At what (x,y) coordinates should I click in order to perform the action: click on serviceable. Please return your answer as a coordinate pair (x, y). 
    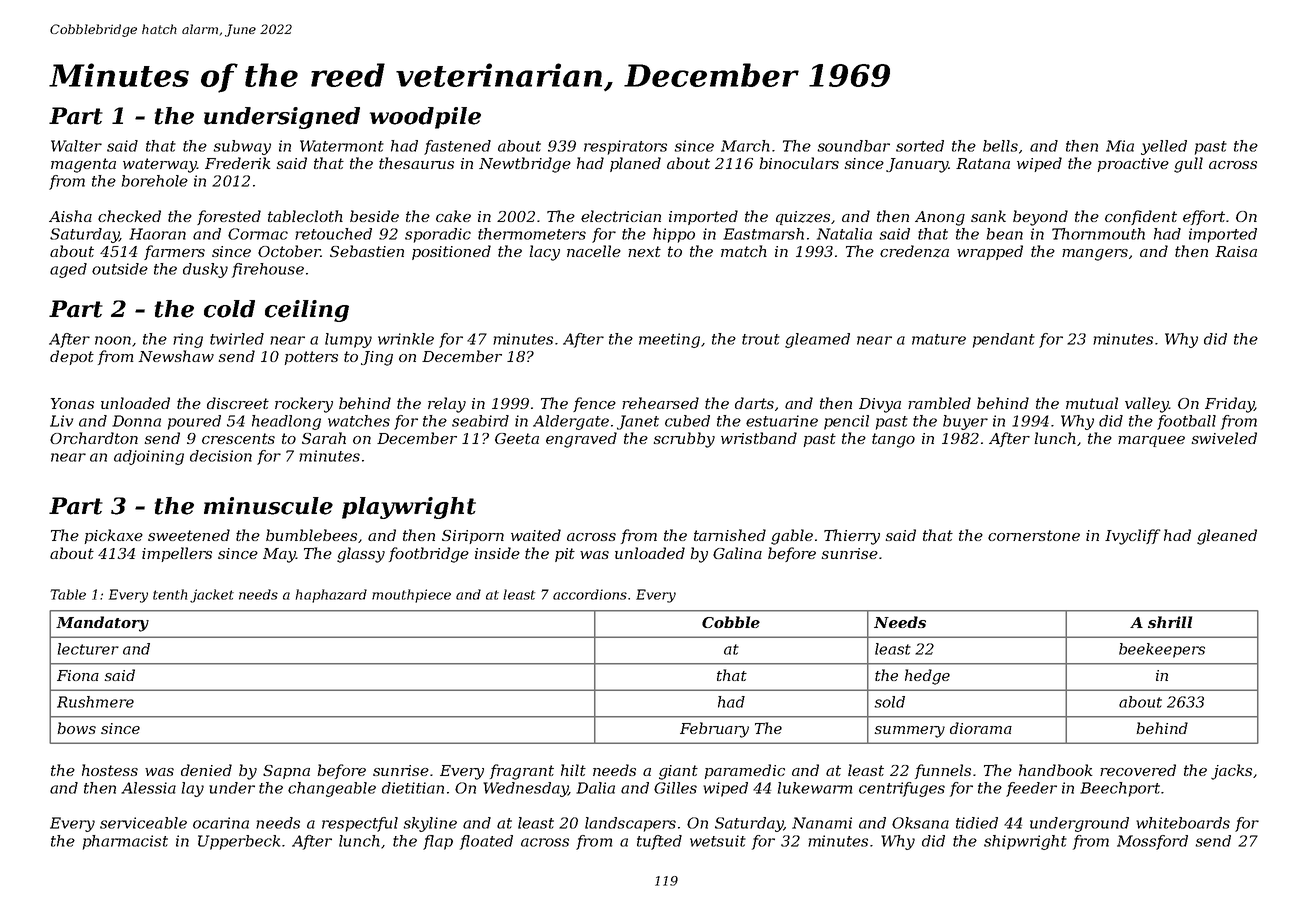
    Looking at the image, I should click on (143, 823).
